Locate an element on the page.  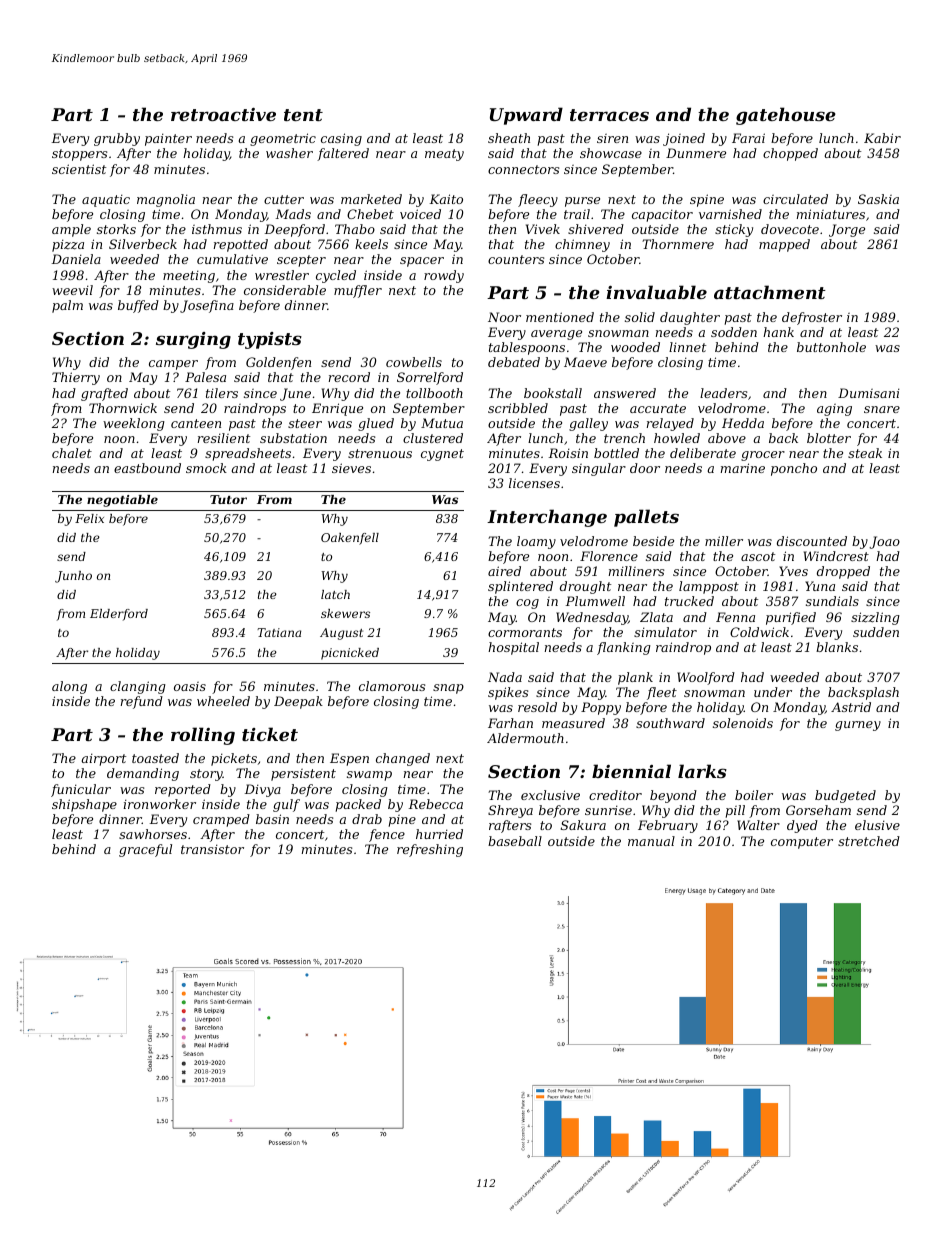
steer is located at coordinates (305, 423).
